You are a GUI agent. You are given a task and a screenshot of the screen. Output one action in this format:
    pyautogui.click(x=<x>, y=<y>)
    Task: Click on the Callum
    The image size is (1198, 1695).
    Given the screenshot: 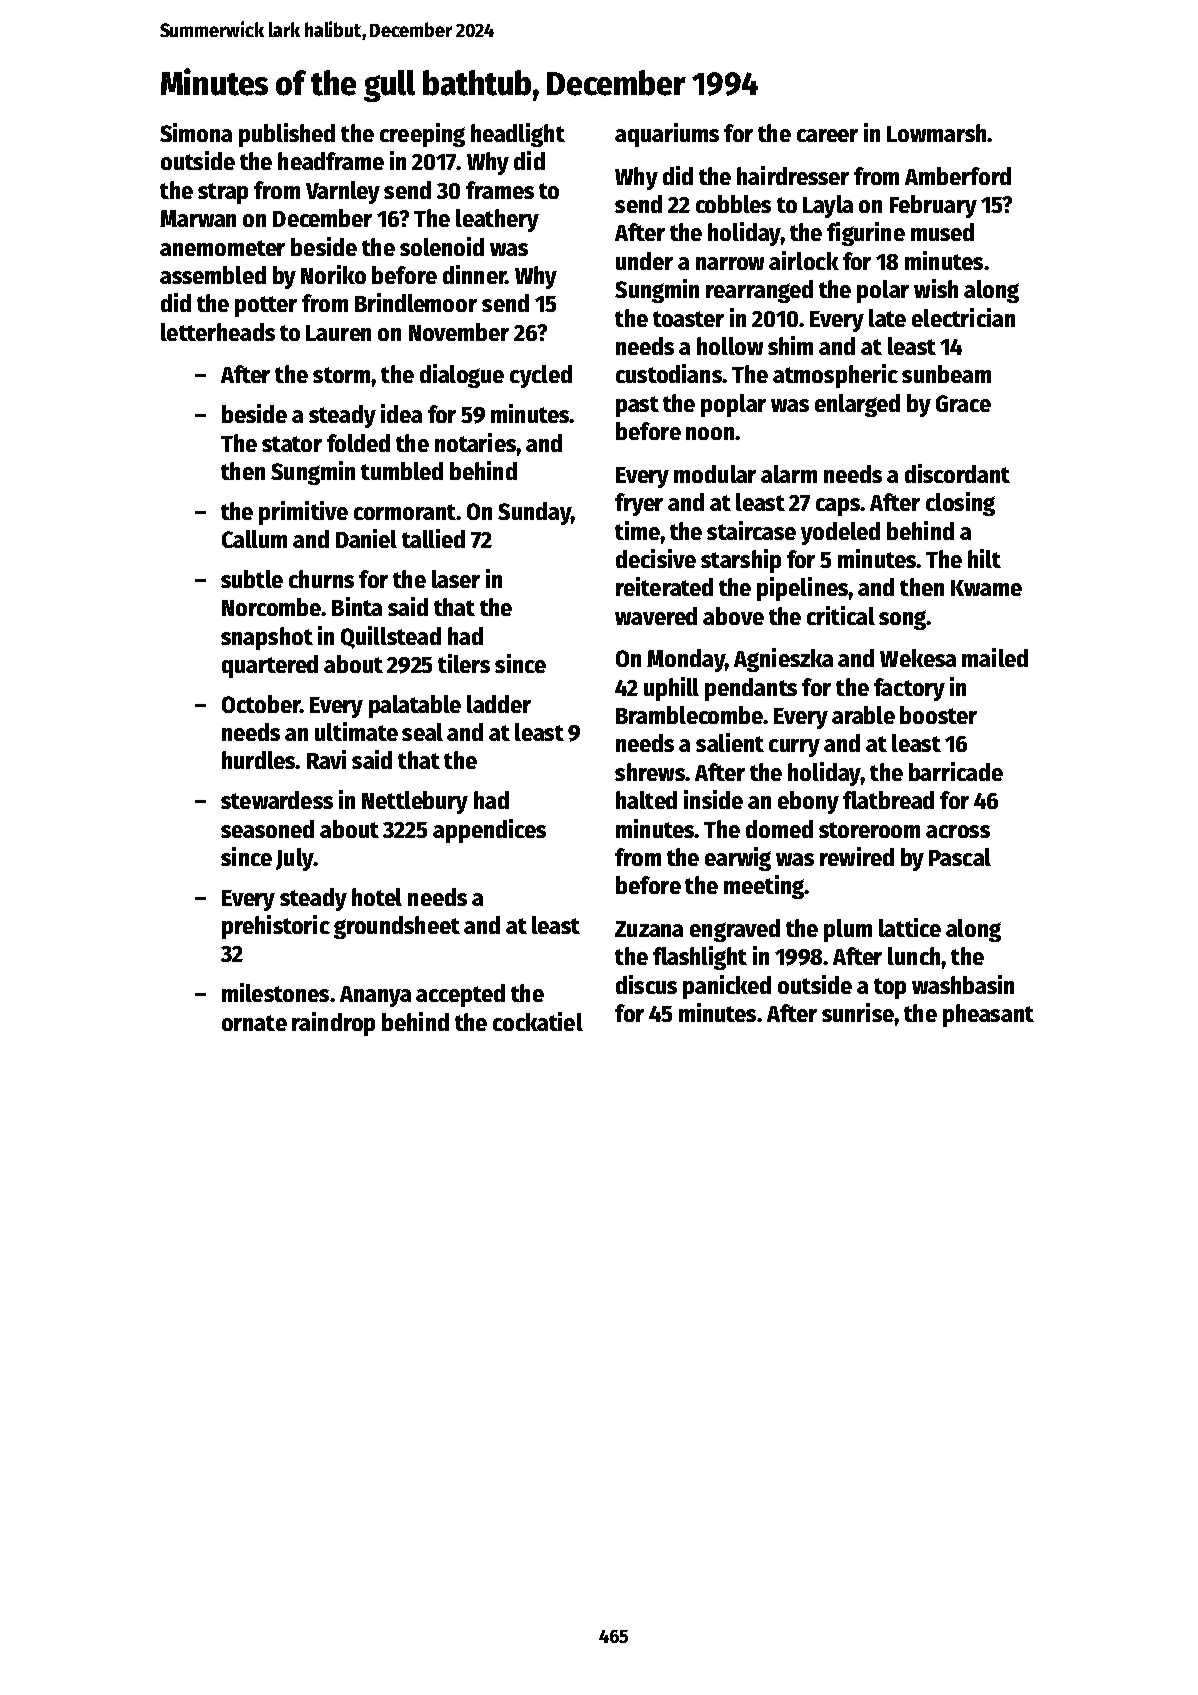 What is the action you would take?
    pyautogui.click(x=254, y=539)
